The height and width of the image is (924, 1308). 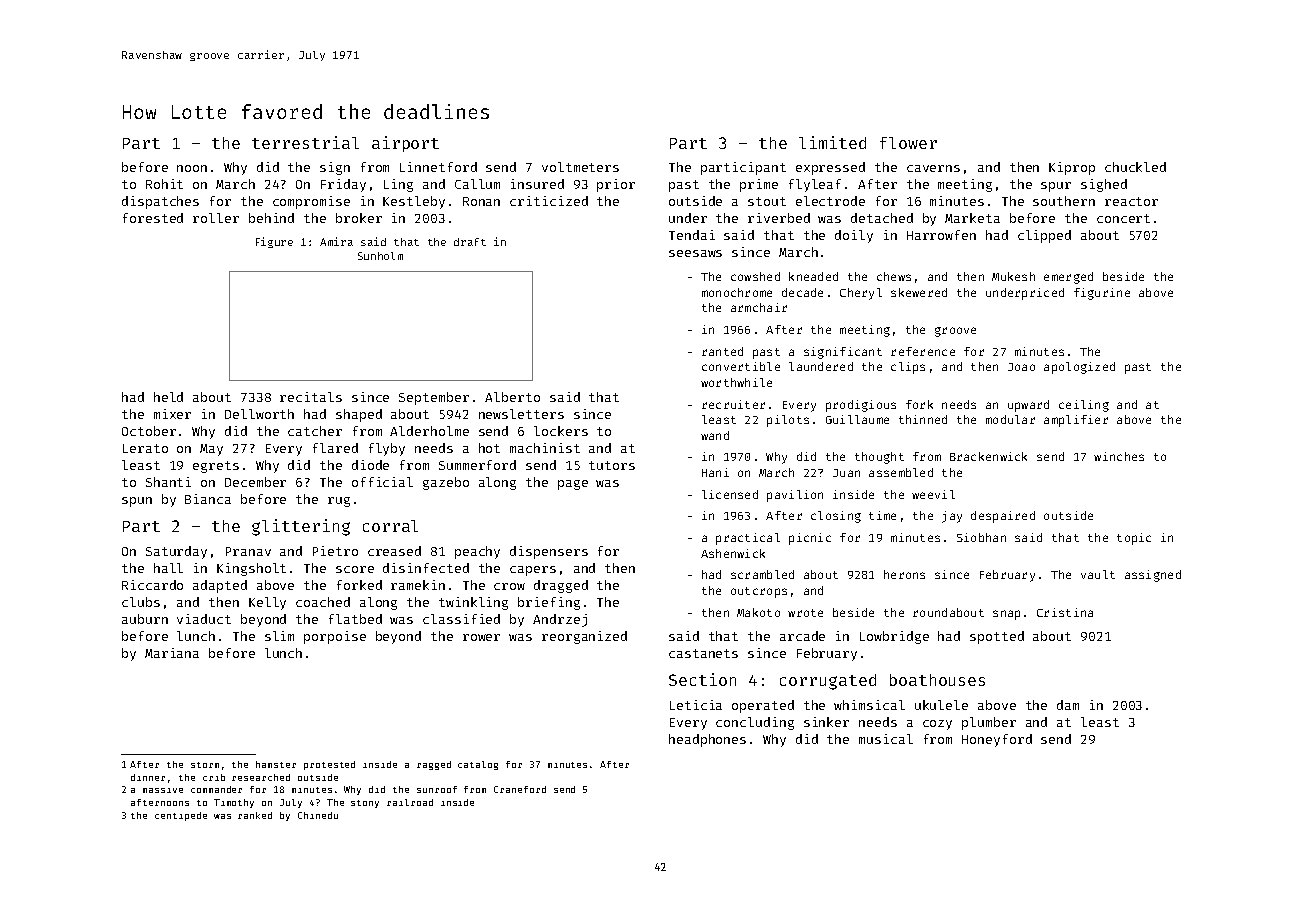 What do you see at coordinates (255, 815) in the image?
I see `ranked` at bounding box center [255, 815].
